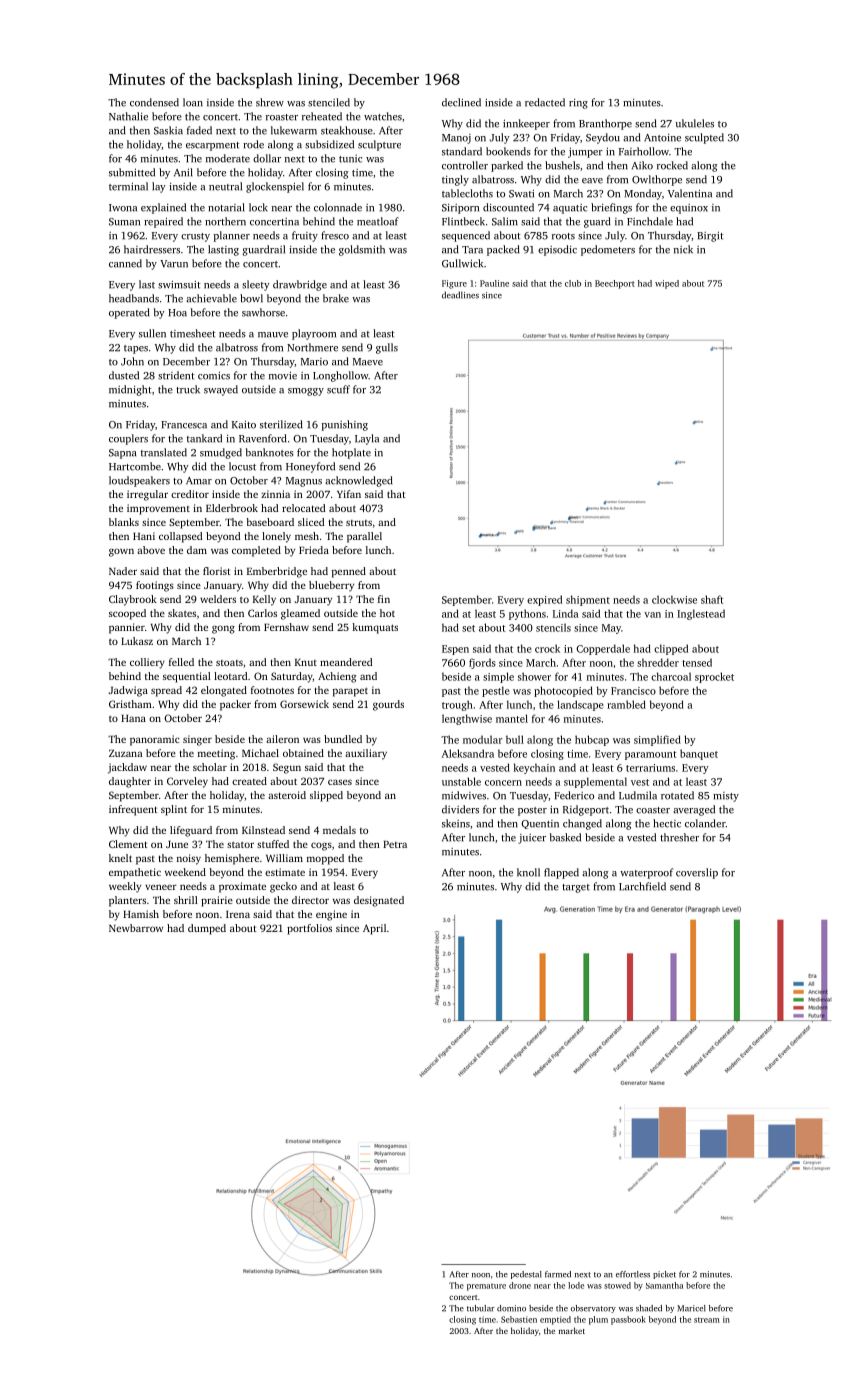 The width and height of the screenshot is (849, 1400). What do you see at coordinates (364, 537) in the screenshot?
I see `parallel` at bounding box center [364, 537].
